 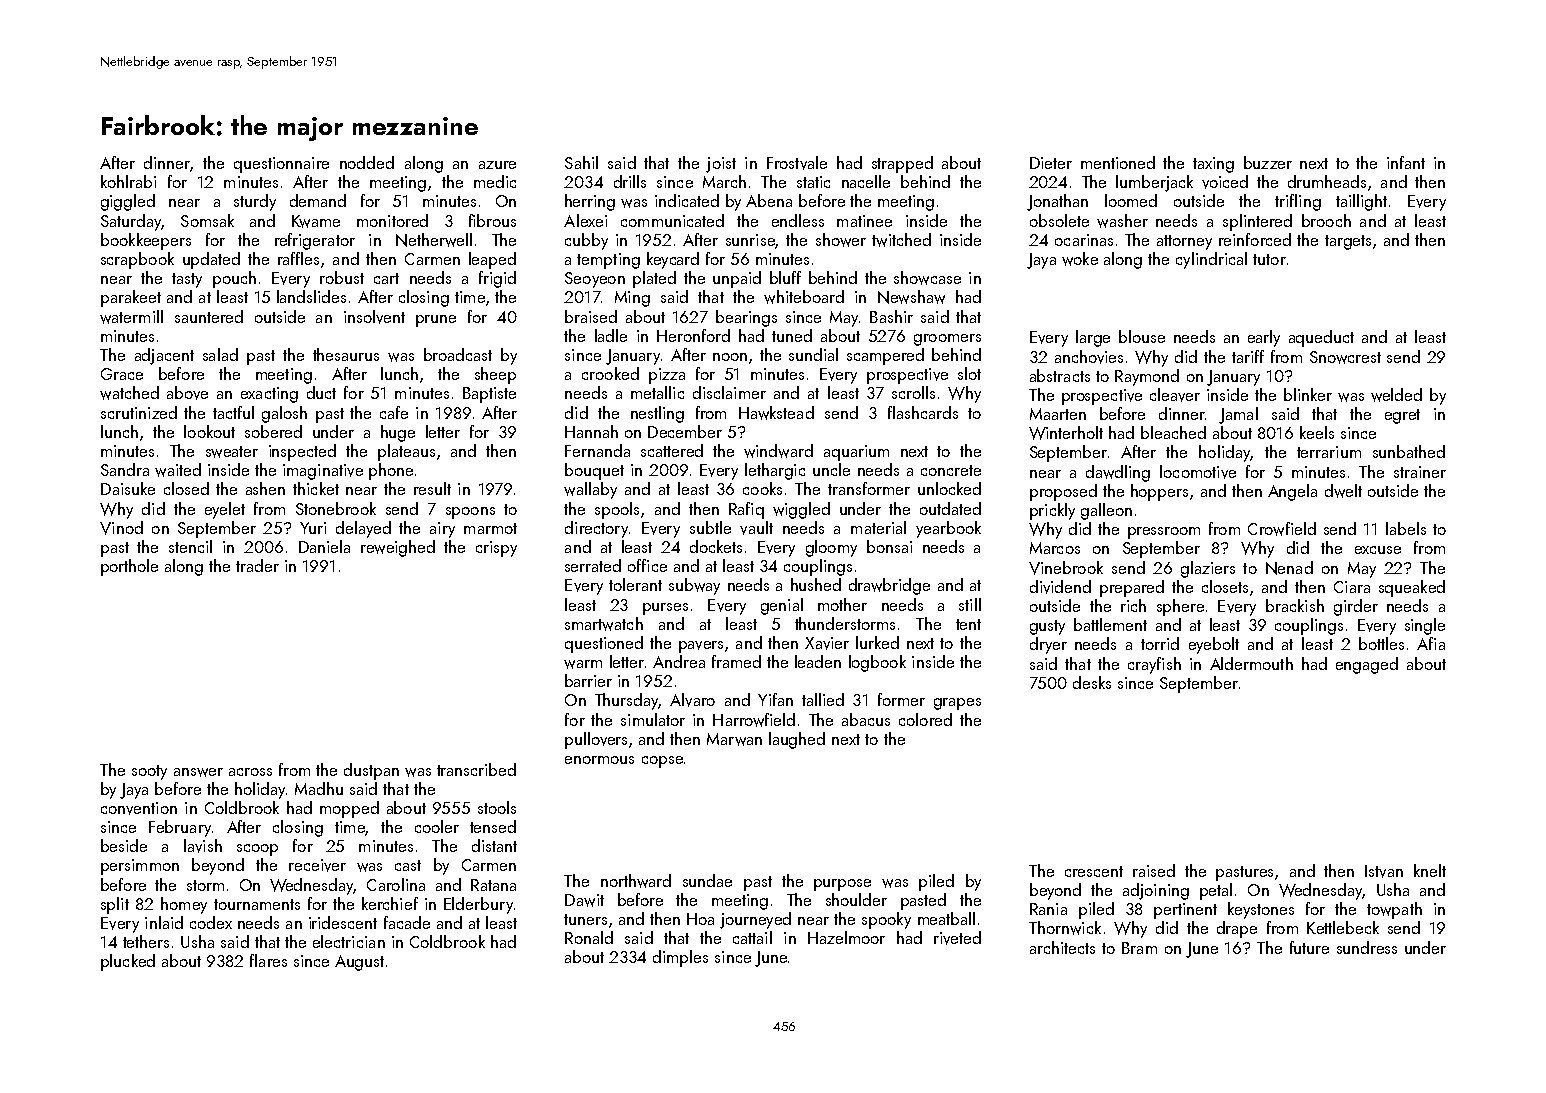 What do you see at coordinates (581, 162) in the image?
I see `Sahil` at bounding box center [581, 162].
